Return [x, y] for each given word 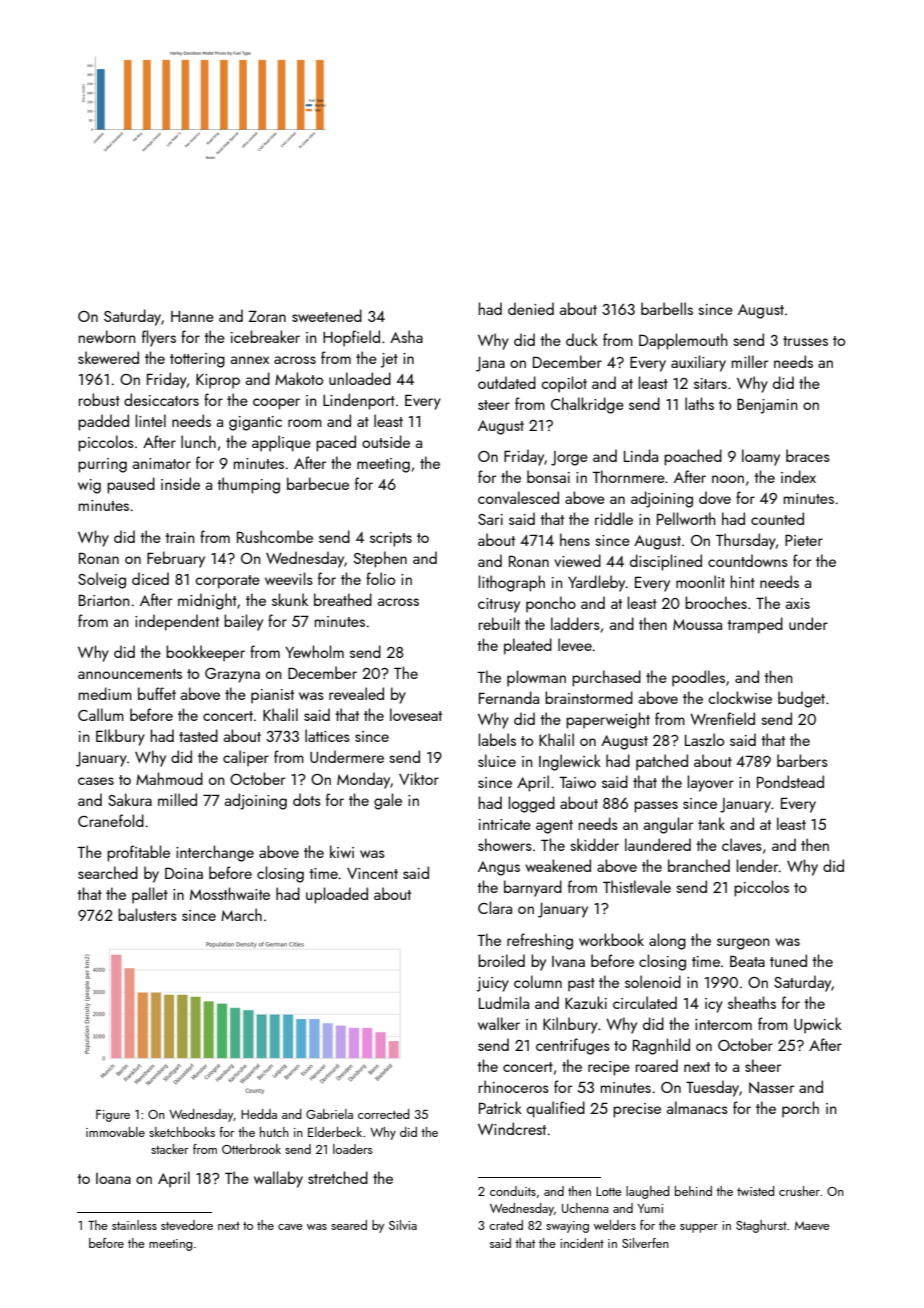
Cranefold [111, 820]
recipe [609, 1068]
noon [728, 479]
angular [668, 825]
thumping [248, 485]
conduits [513, 1191]
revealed [356, 693]
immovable [115, 1132]
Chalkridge [587, 405]
